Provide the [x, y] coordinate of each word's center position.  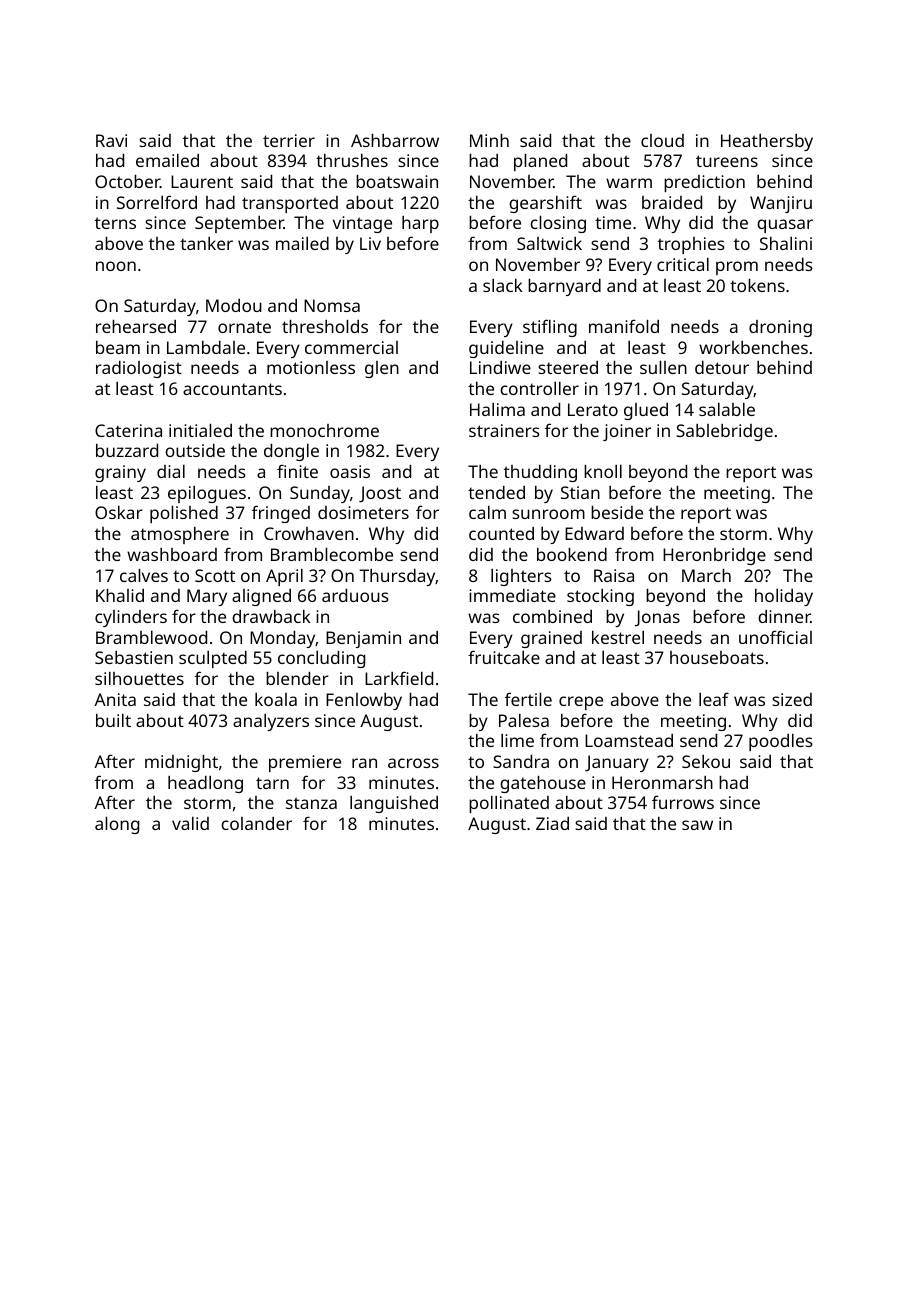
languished [394, 804]
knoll [603, 471]
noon [116, 266]
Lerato [593, 409]
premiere [305, 763]
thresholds [325, 326]
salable [727, 409]
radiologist [139, 369]
